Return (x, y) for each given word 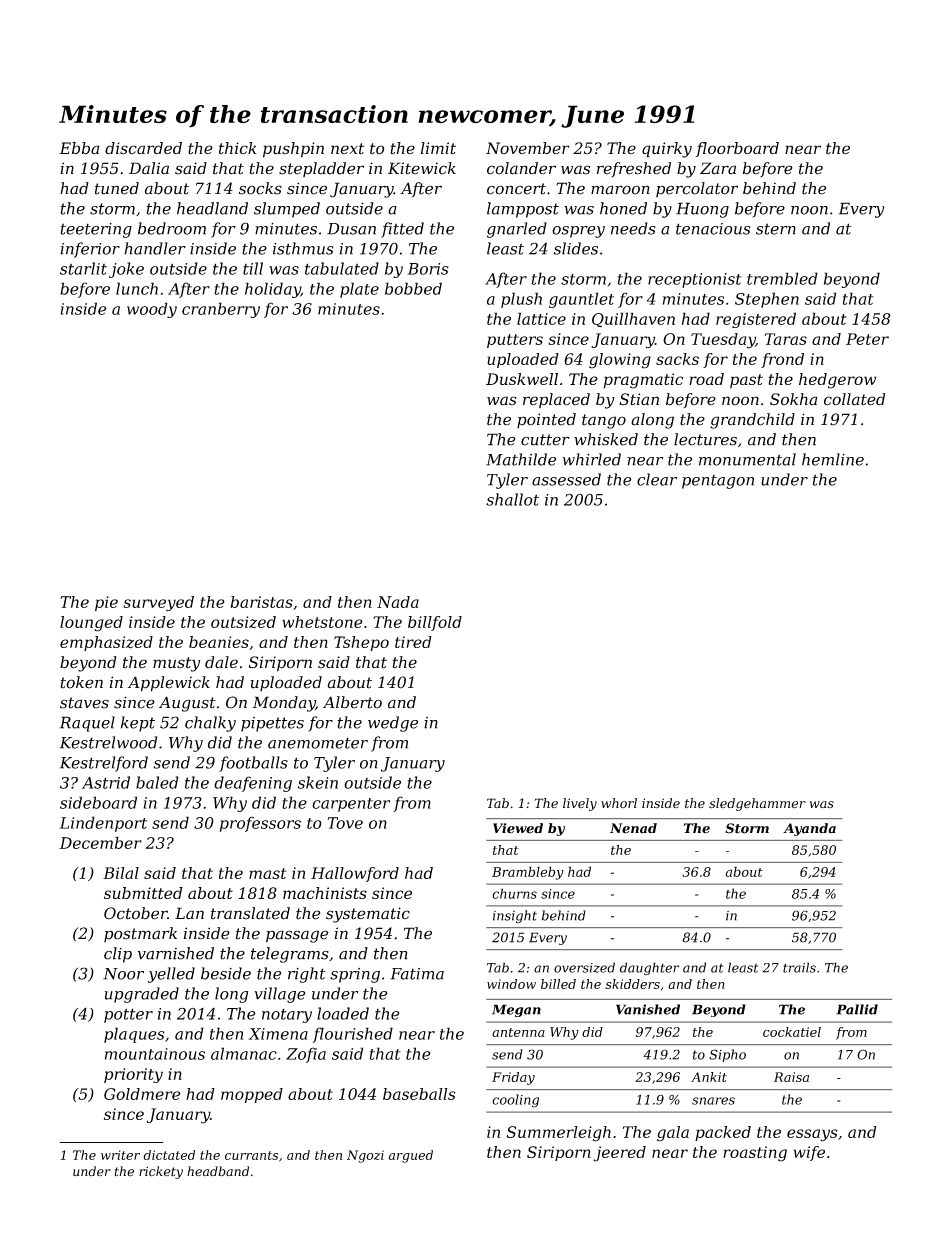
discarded (143, 148)
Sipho (727, 1055)
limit (438, 148)
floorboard (737, 149)
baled (157, 782)
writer (120, 1155)
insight (515, 916)
